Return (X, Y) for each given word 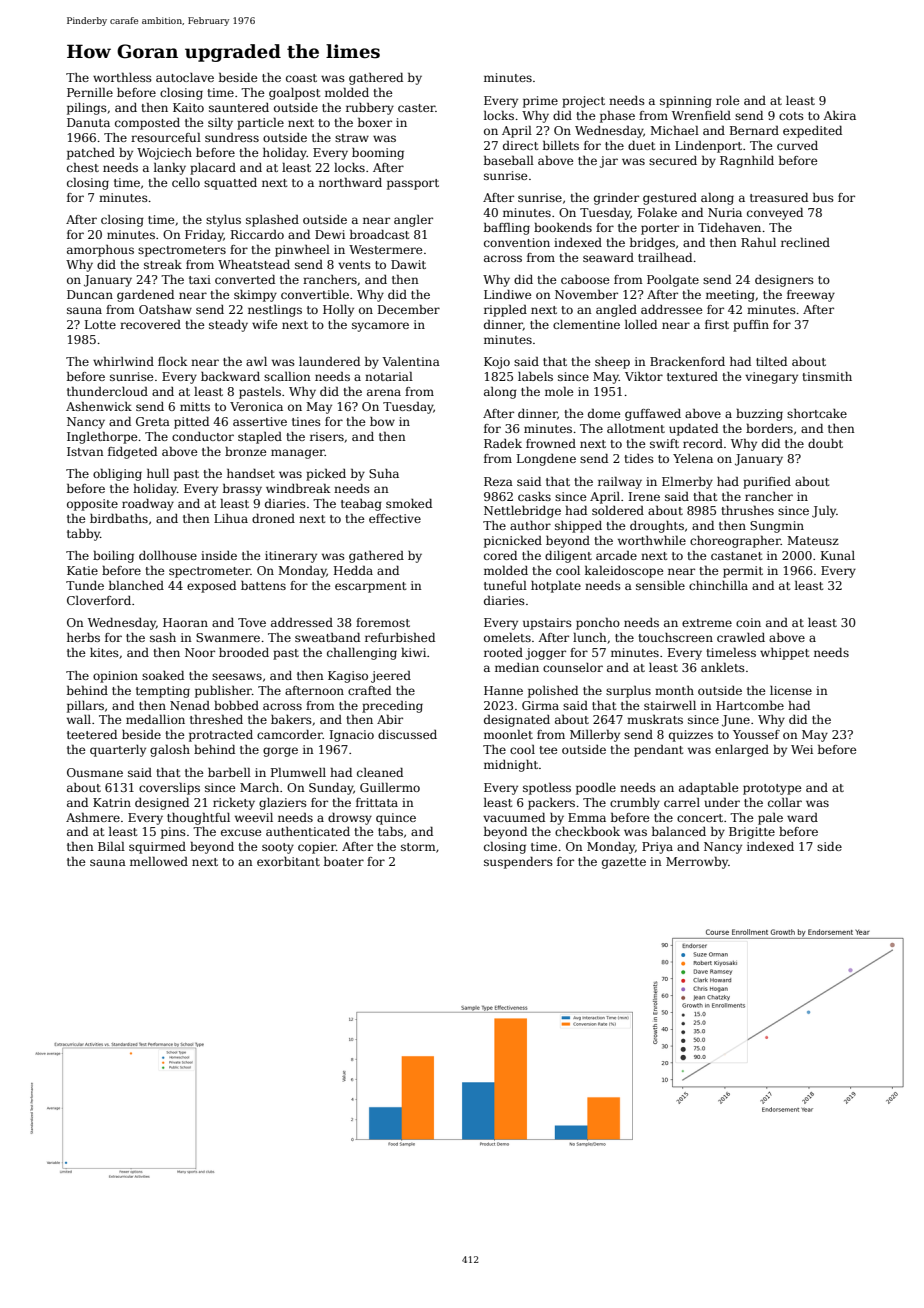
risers (327, 436)
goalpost (294, 94)
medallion (155, 719)
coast (301, 78)
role (727, 100)
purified (767, 483)
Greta (153, 421)
